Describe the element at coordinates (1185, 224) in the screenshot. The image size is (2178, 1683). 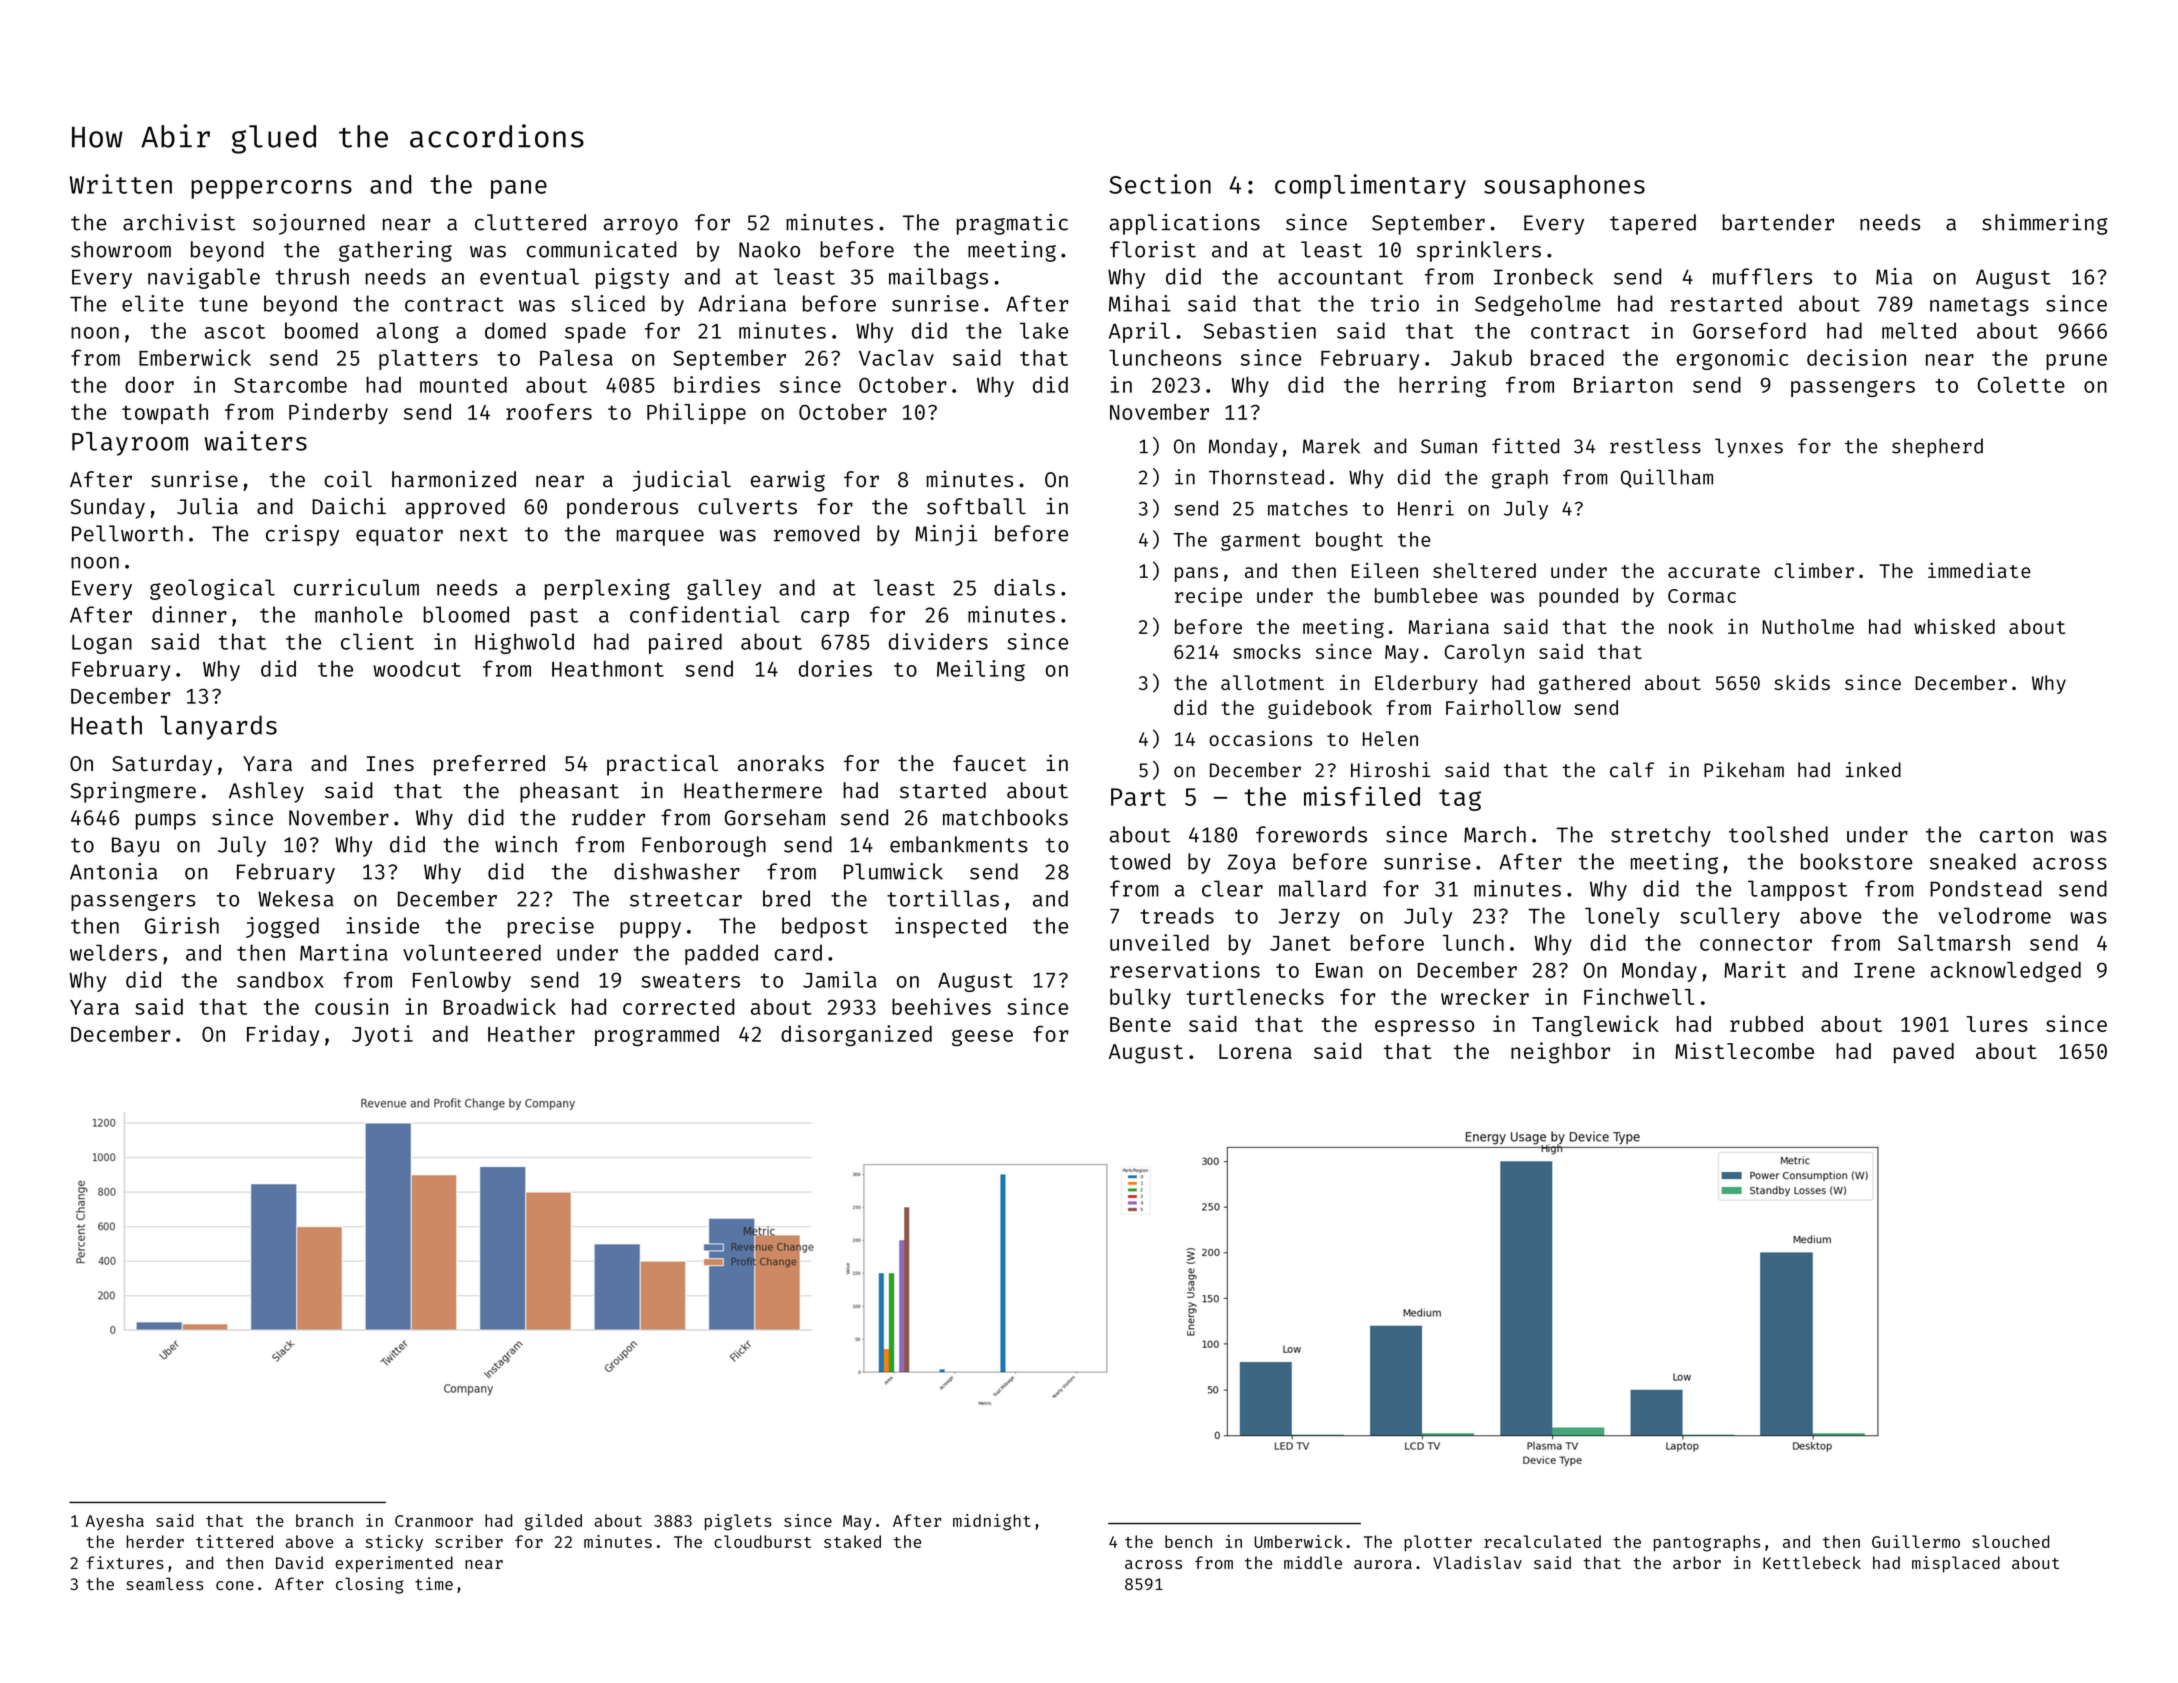
I see `applications` at that location.
